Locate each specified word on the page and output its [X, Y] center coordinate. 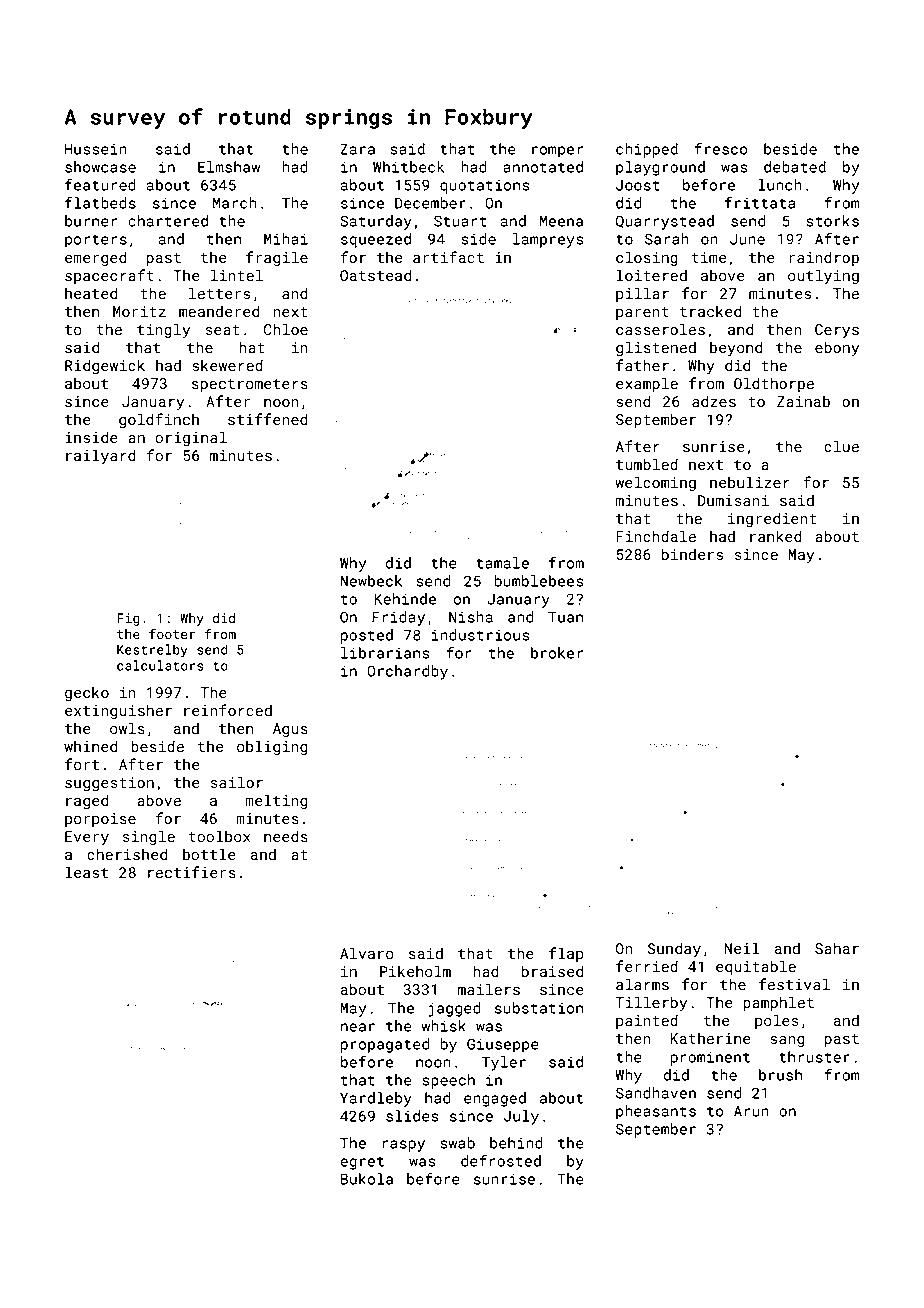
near [358, 1027]
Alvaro [366, 953]
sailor [237, 782]
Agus [290, 730]
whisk [444, 1026]
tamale [502, 563]
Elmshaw [229, 167]
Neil [742, 948]
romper [557, 152]
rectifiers [192, 872]
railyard [101, 457]
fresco [721, 149]
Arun [751, 1111]
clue [841, 446]
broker [557, 653]
